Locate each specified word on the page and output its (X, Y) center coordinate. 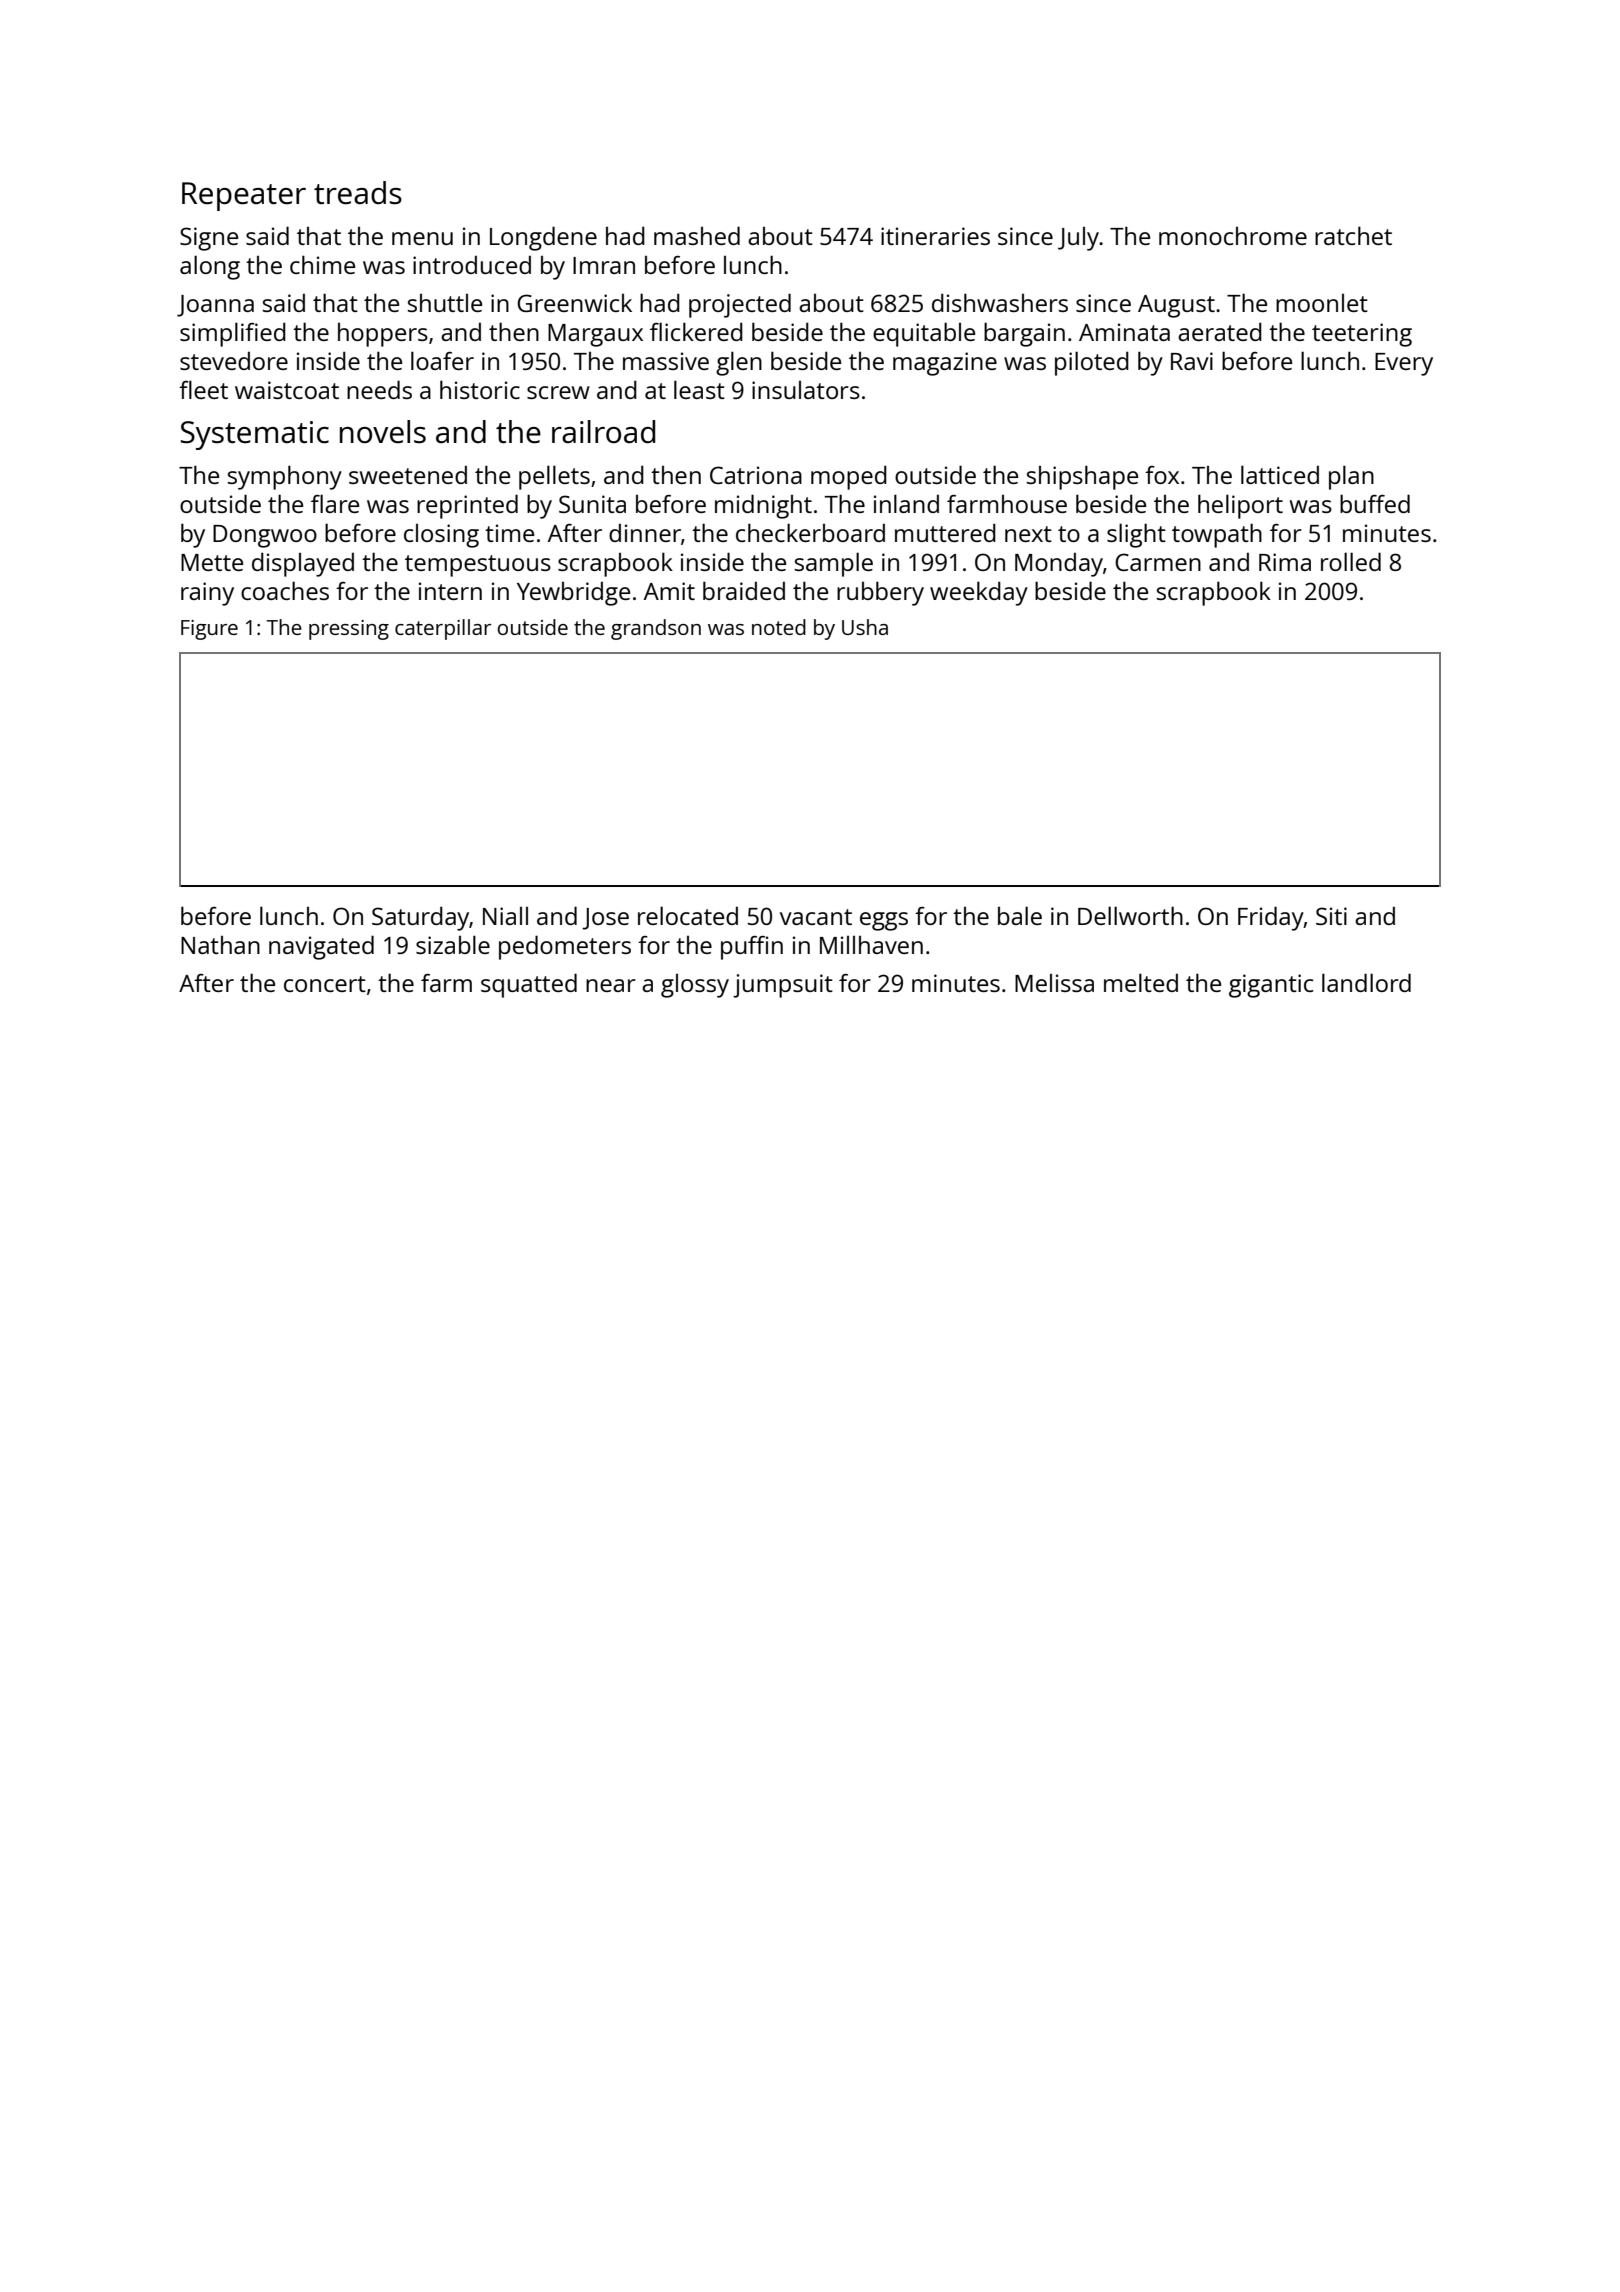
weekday (979, 593)
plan (1351, 477)
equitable (924, 334)
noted (779, 627)
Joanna (215, 306)
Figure (209, 630)
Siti (1331, 916)
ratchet (1353, 235)
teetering (1362, 335)
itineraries (935, 236)
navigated (321, 947)
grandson (656, 629)
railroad (603, 431)
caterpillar (443, 629)
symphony (285, 477)
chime (322, 264)
